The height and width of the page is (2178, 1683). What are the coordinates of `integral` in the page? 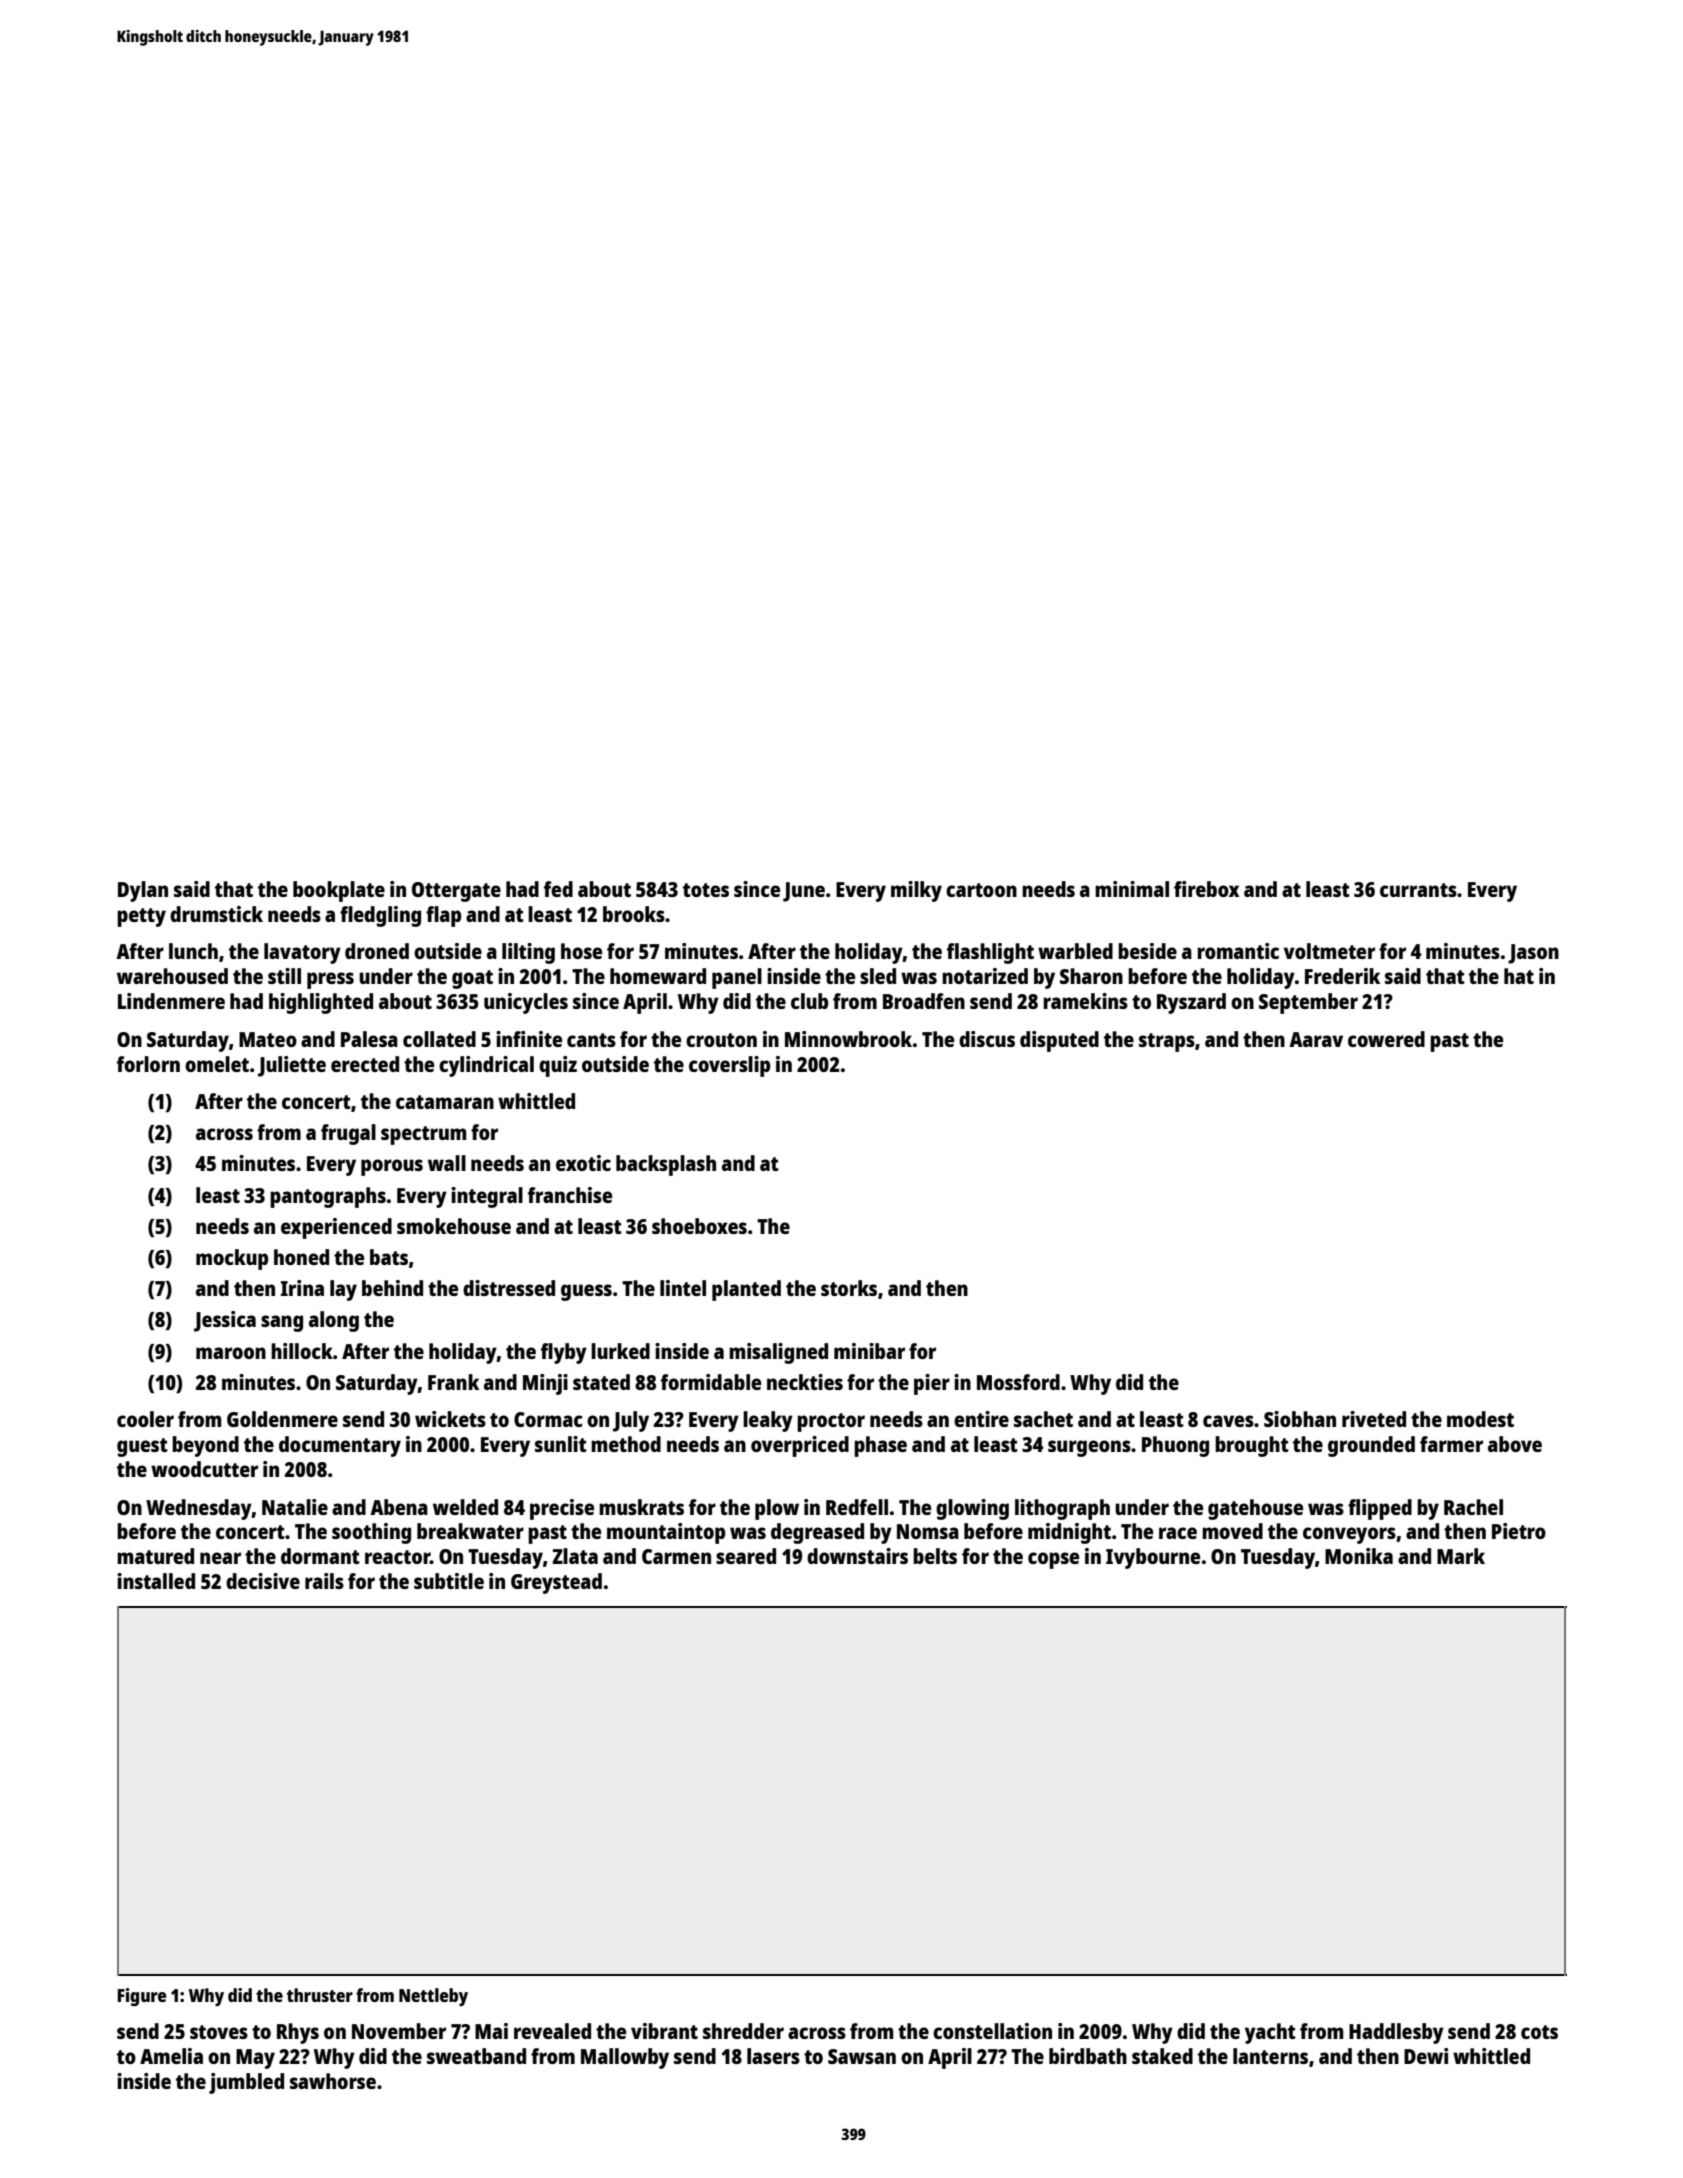 It's located at (487, 1197).
